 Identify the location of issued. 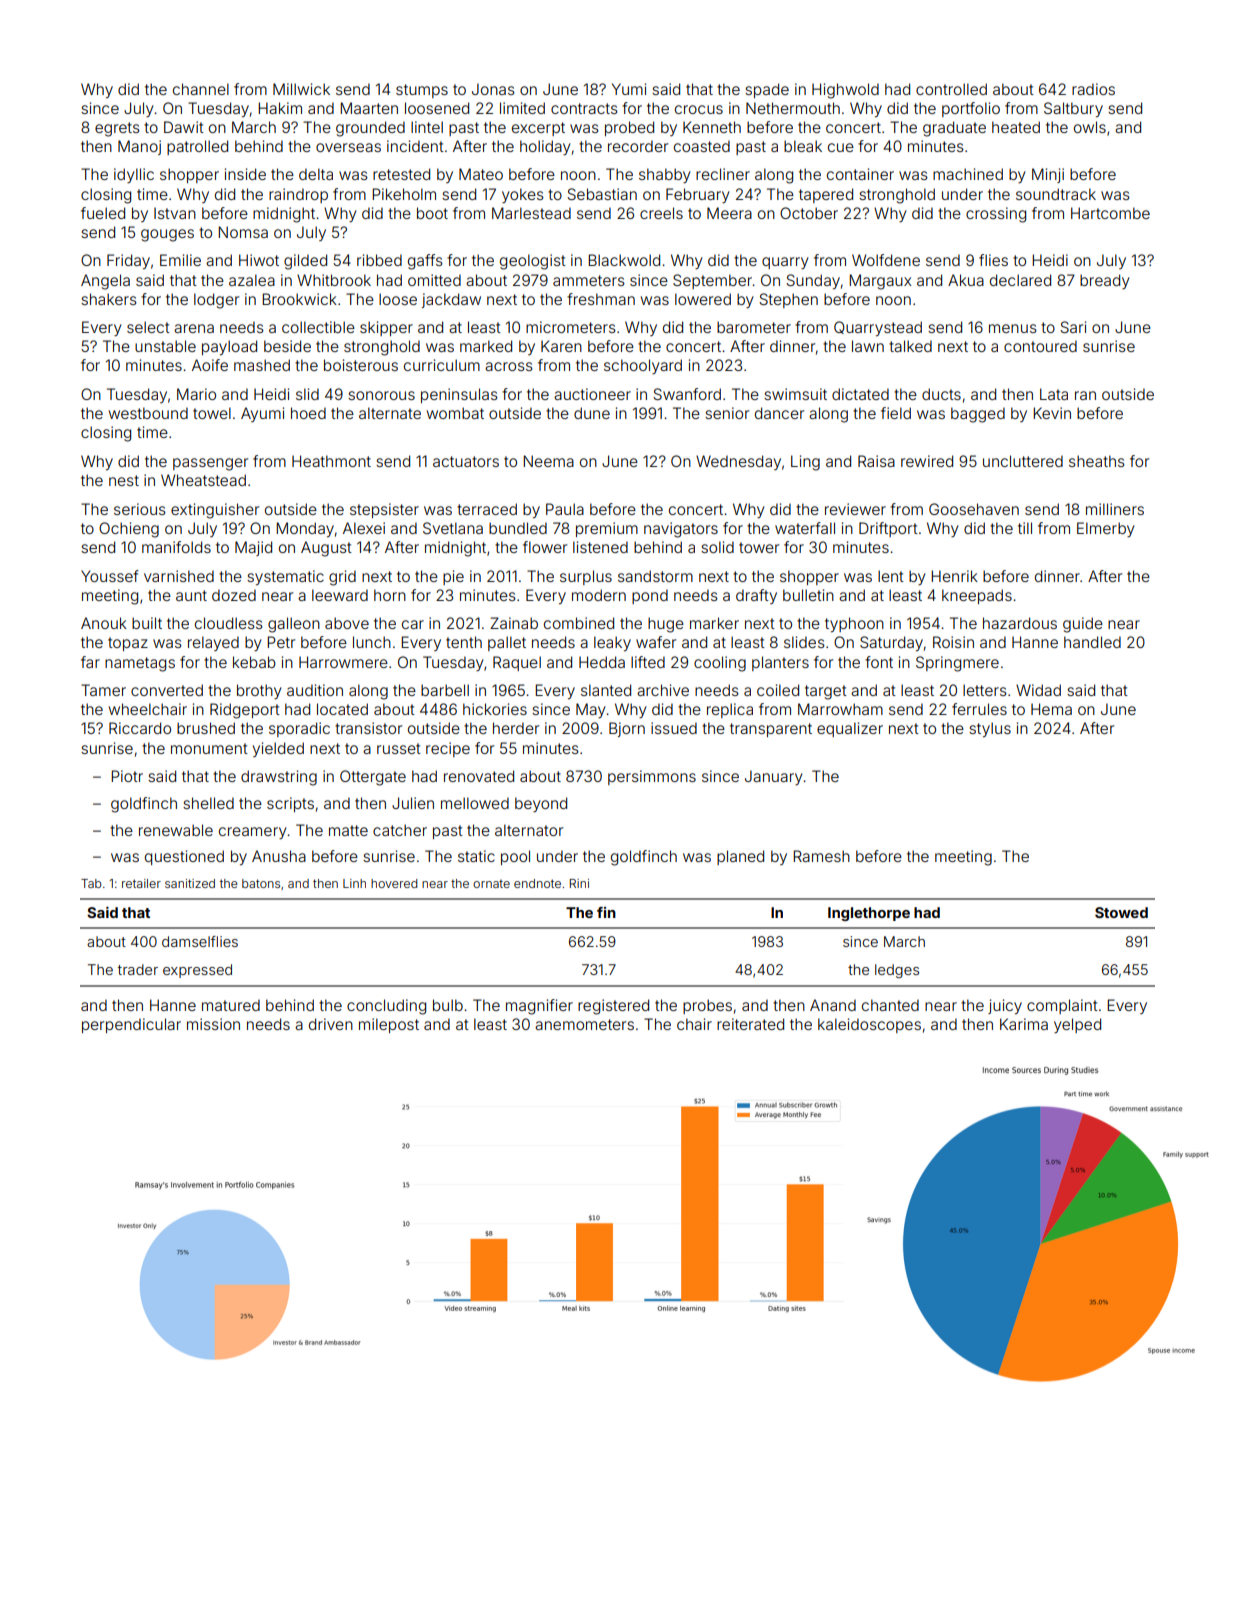
(674, 728).
